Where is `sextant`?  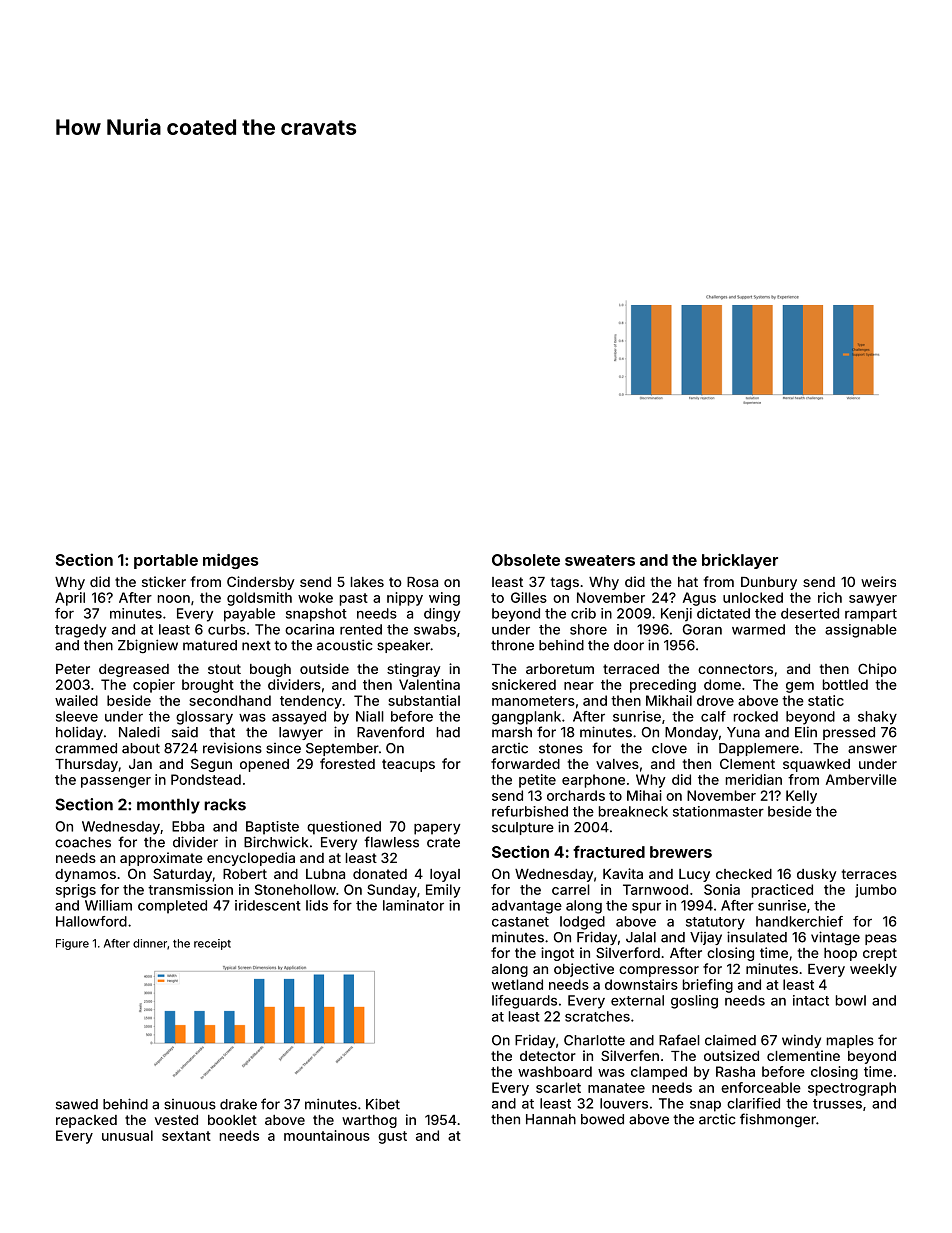
sextant is located at coordinates (186, 1136).
